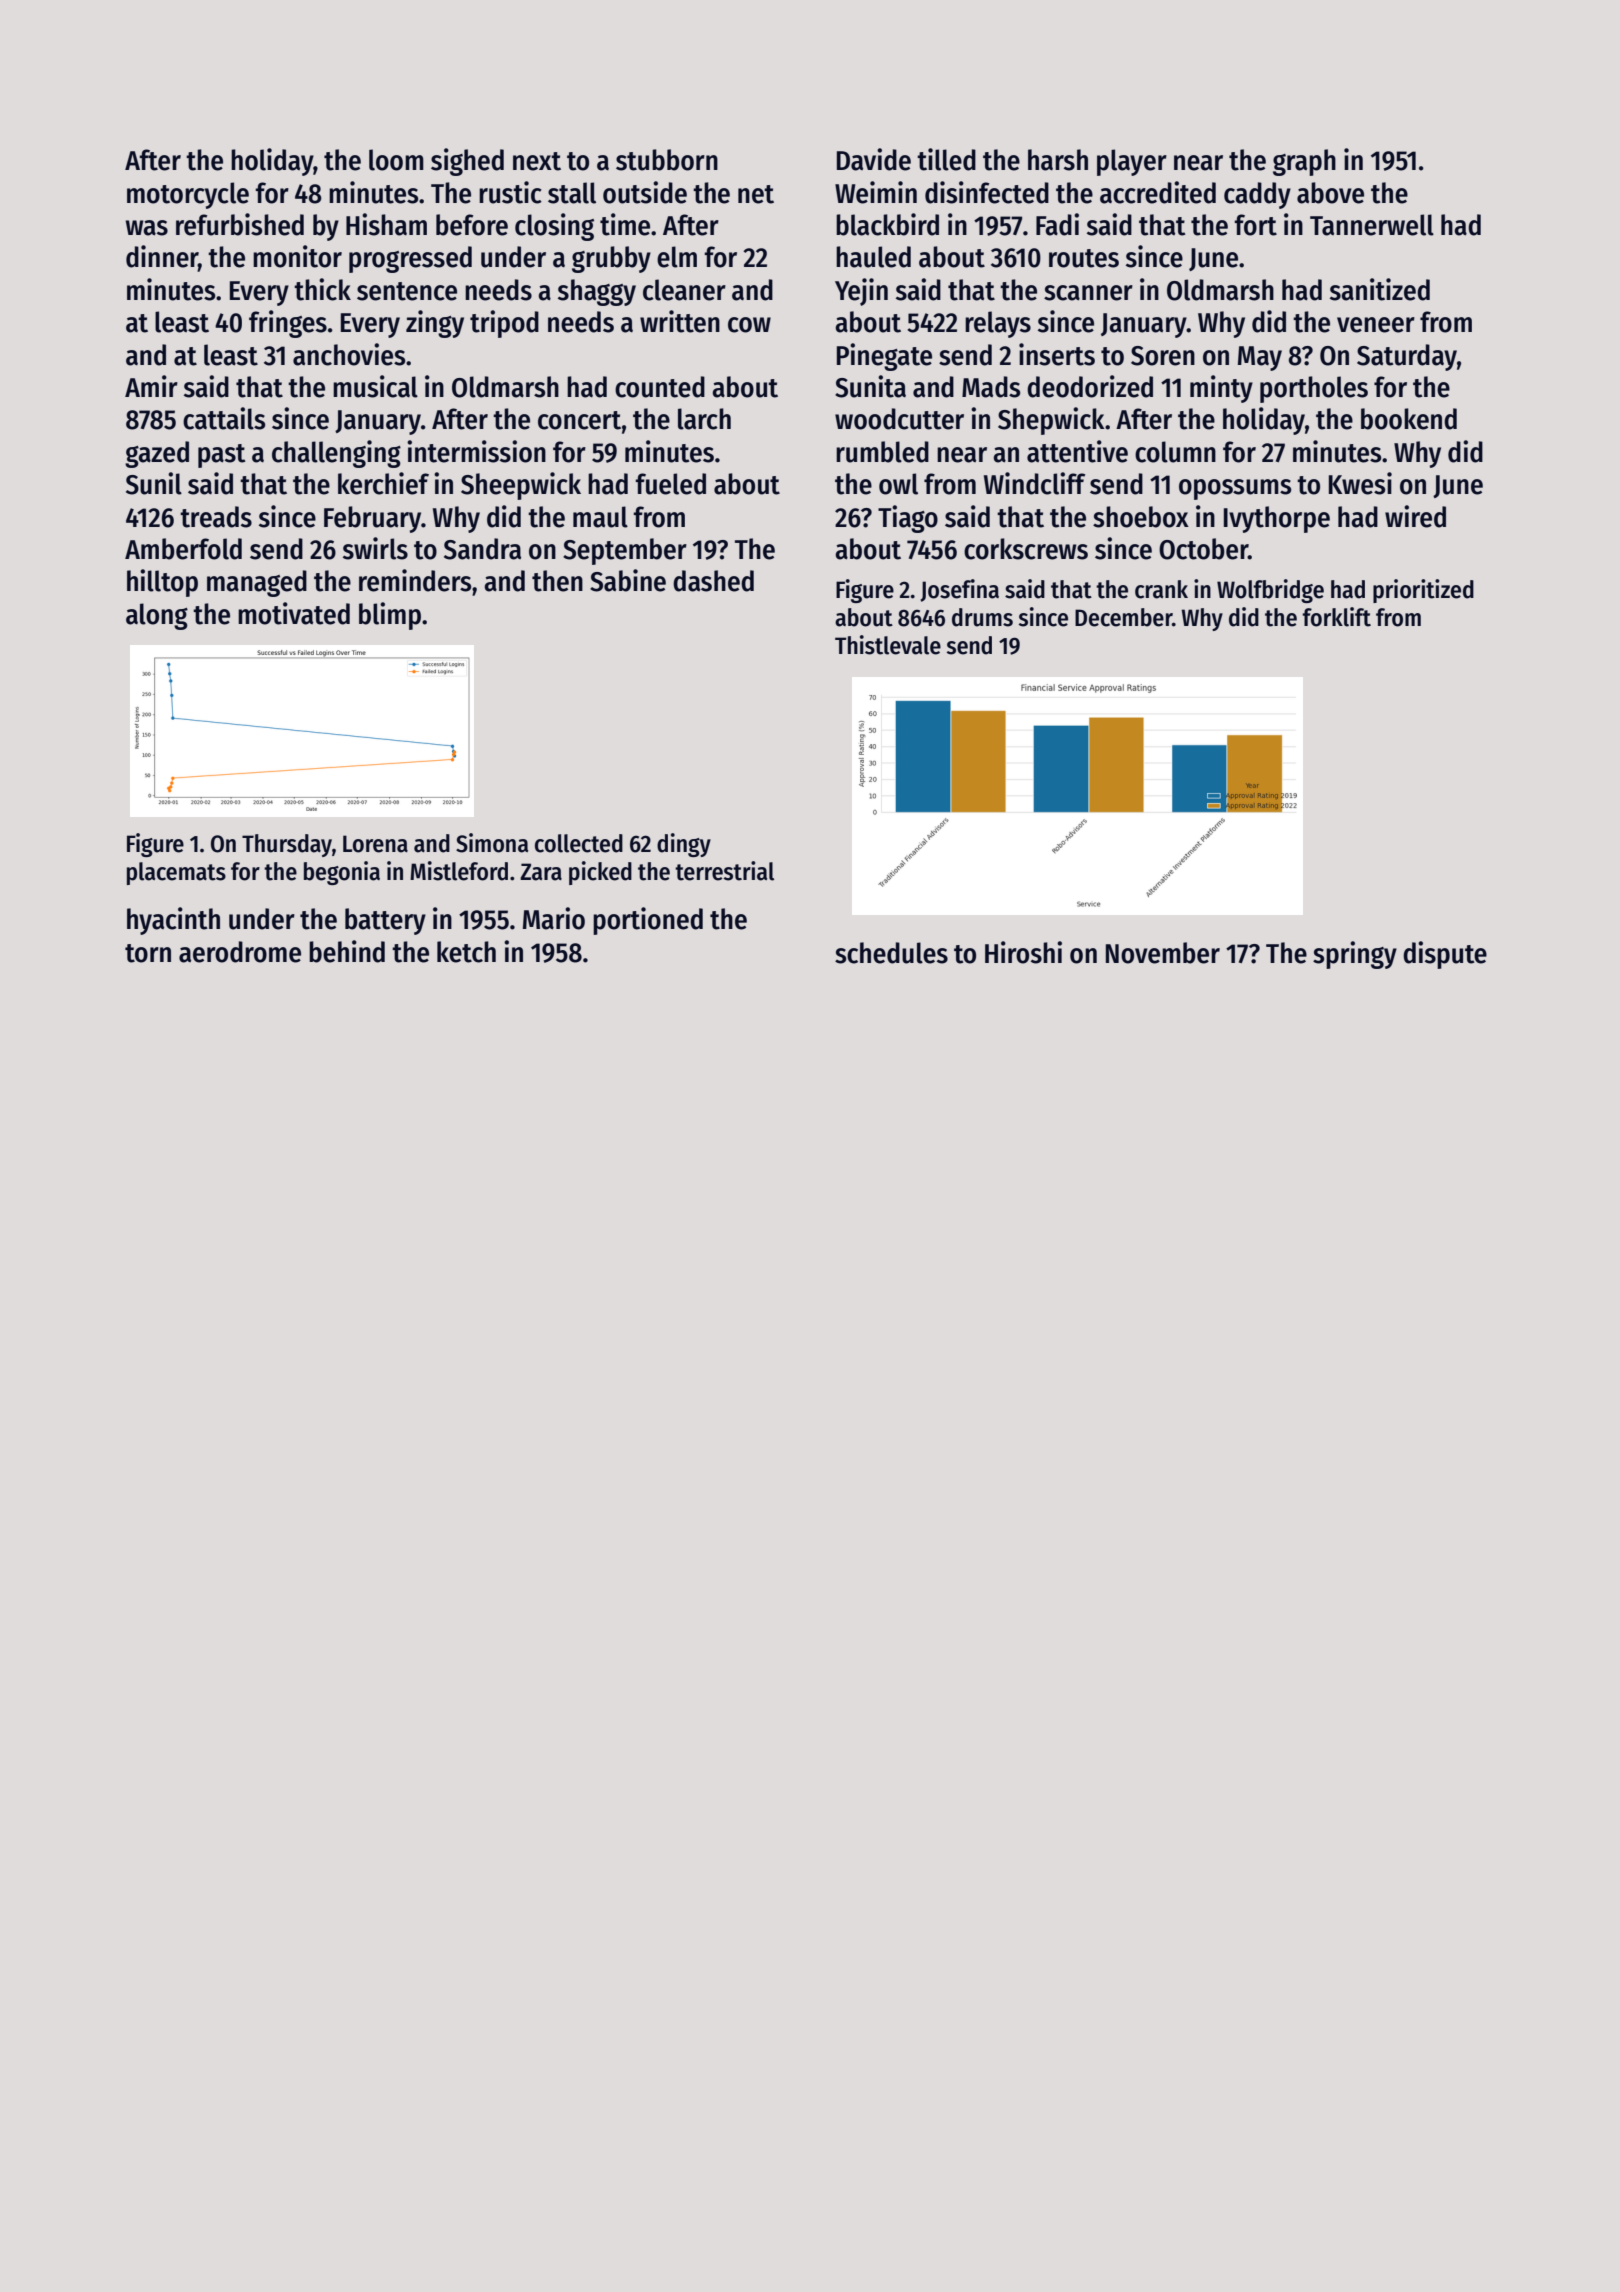  I want to click on dingy, so click(684, 845).
